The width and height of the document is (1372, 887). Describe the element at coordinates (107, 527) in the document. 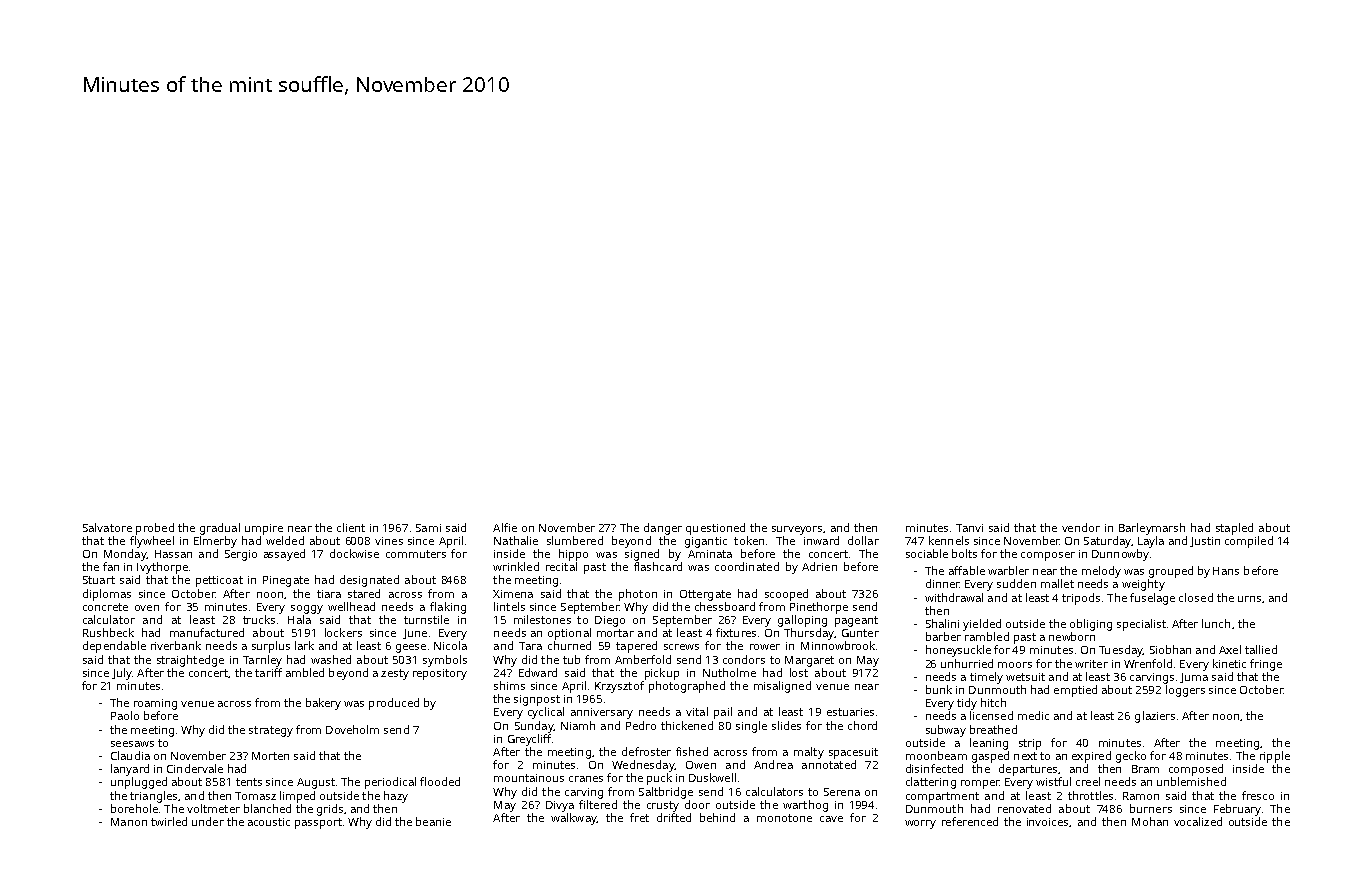

I see `Salvatore` at that location.
